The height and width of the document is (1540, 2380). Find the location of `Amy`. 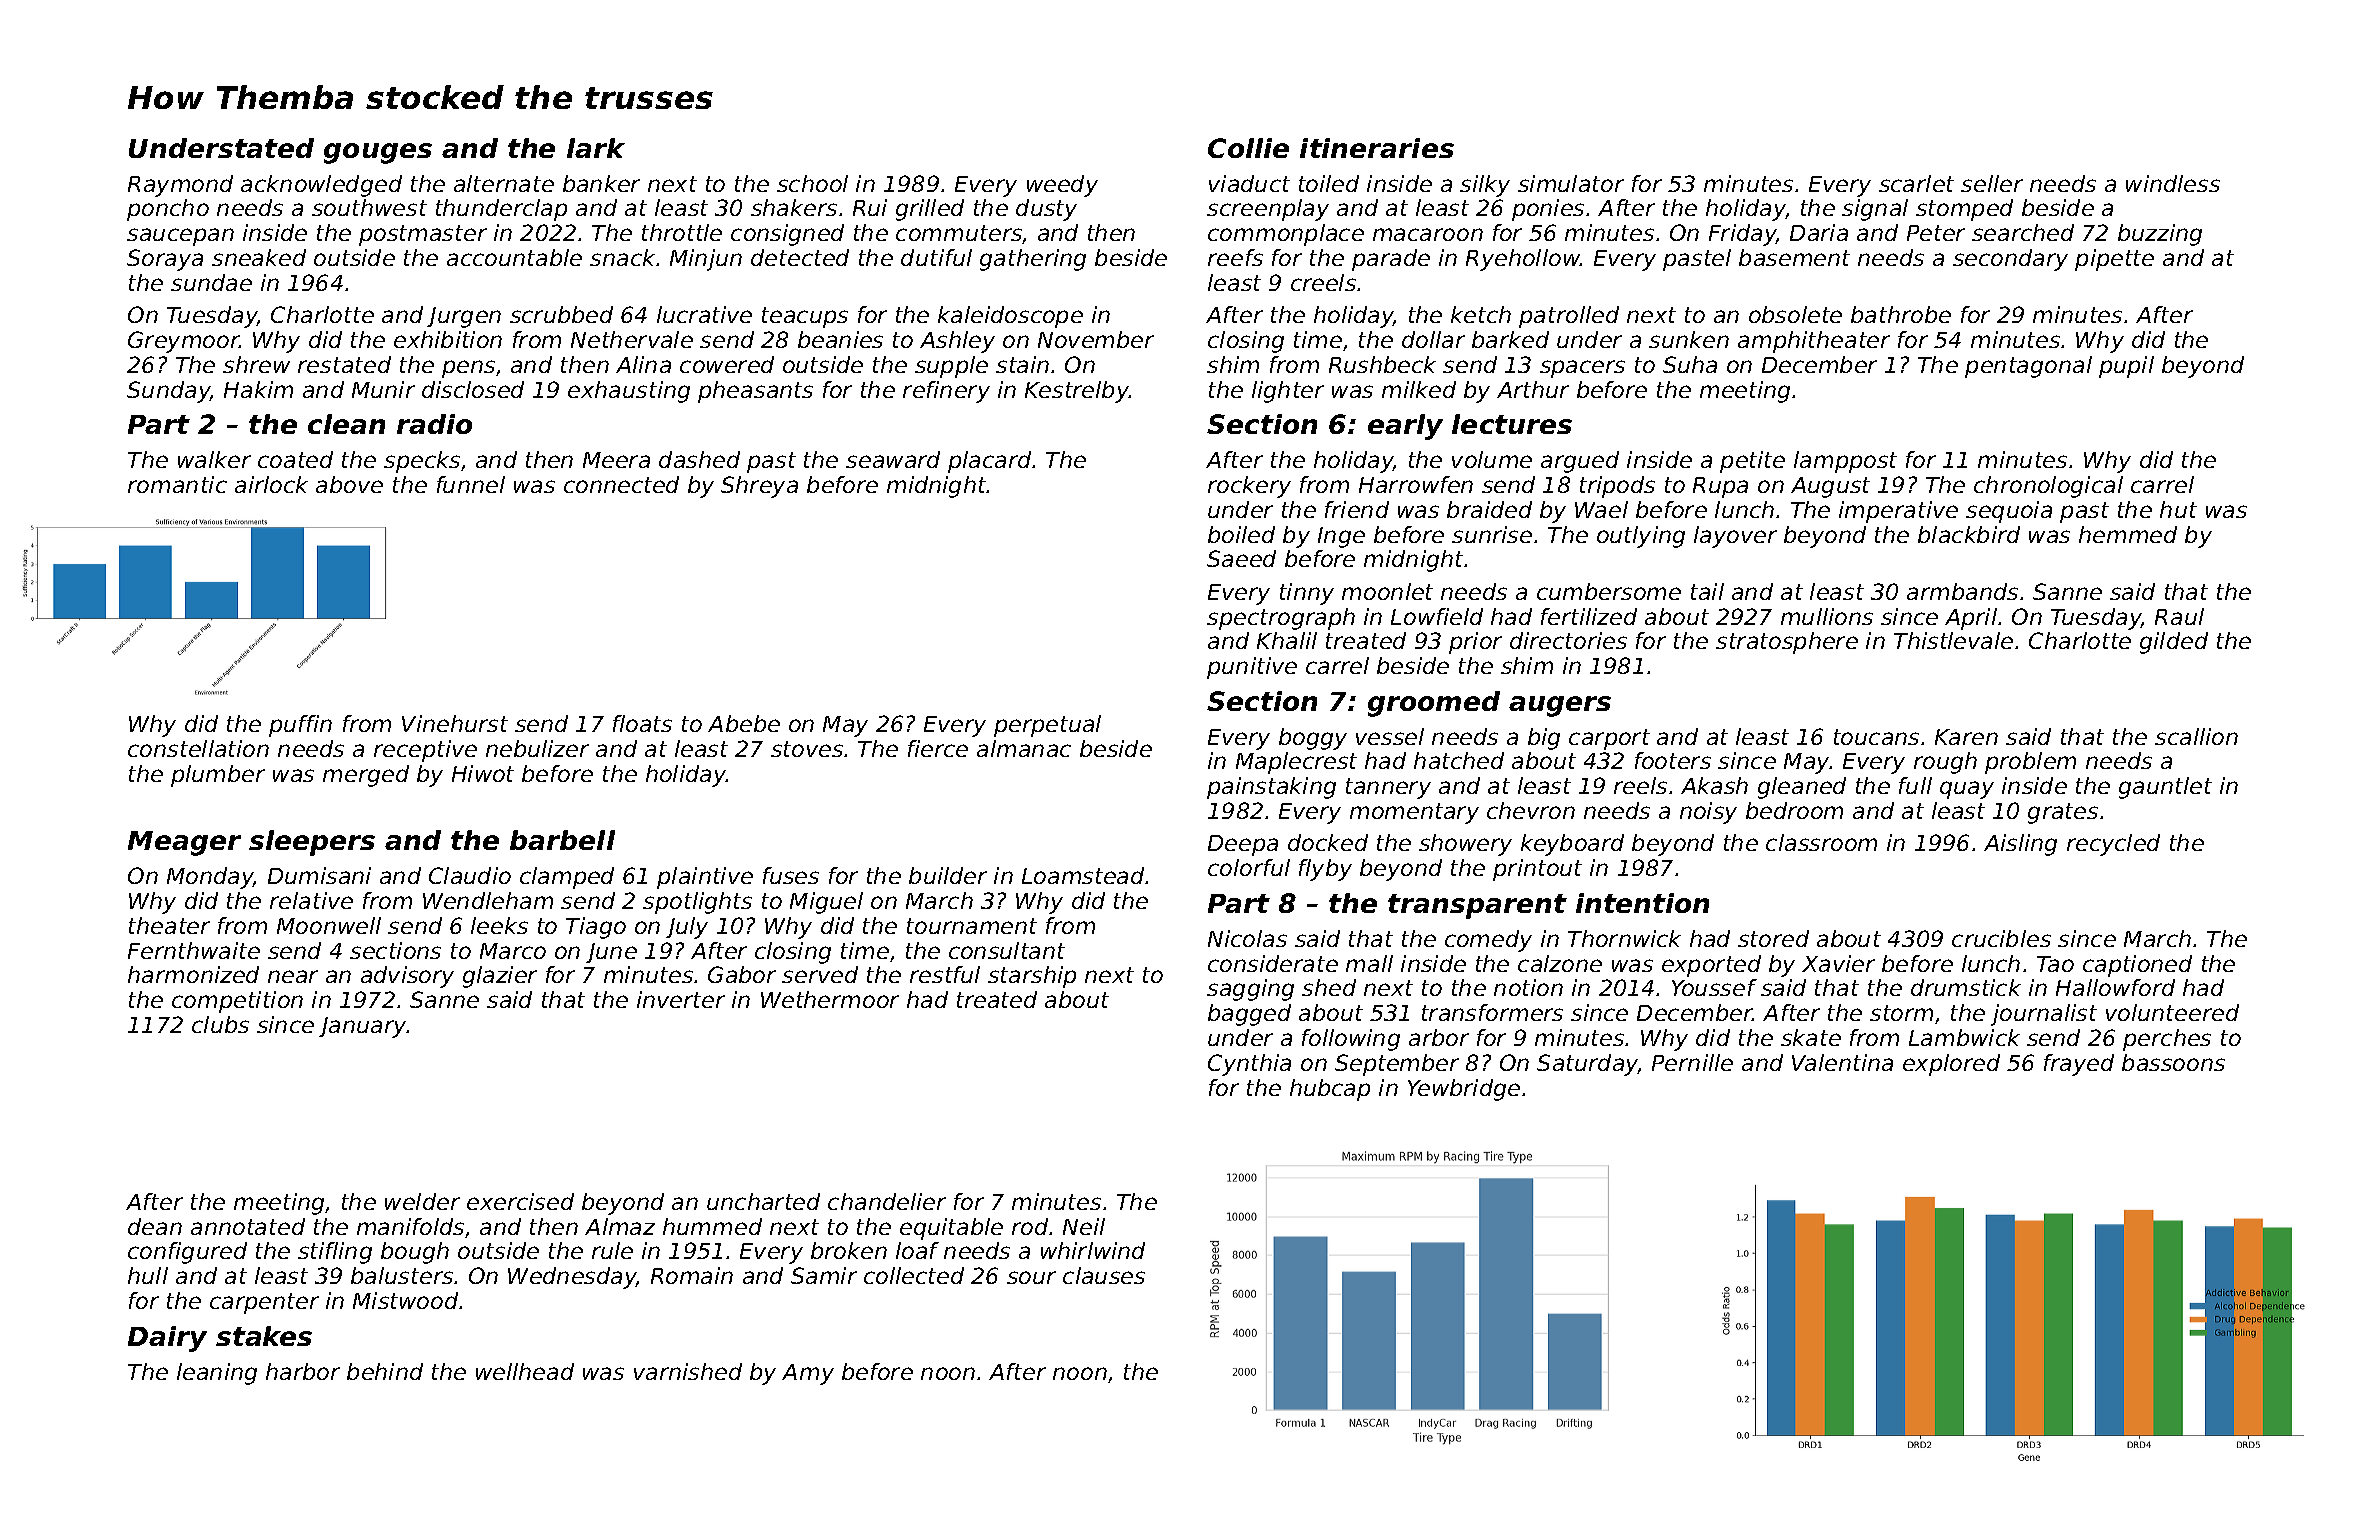

Amy is located at coordinates (808, 1374).
